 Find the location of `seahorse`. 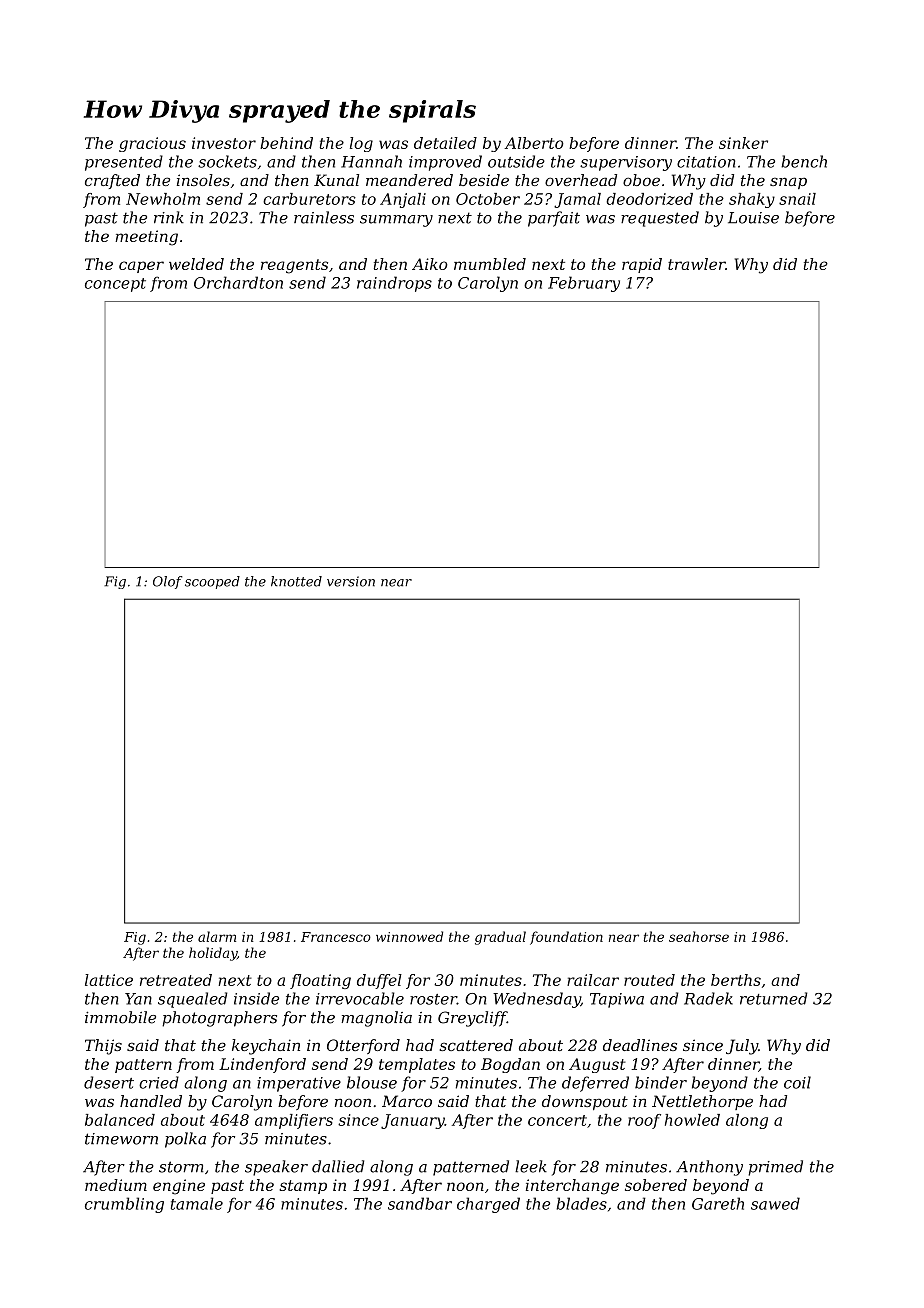

seahorse is located at coordinates (699, 936).
